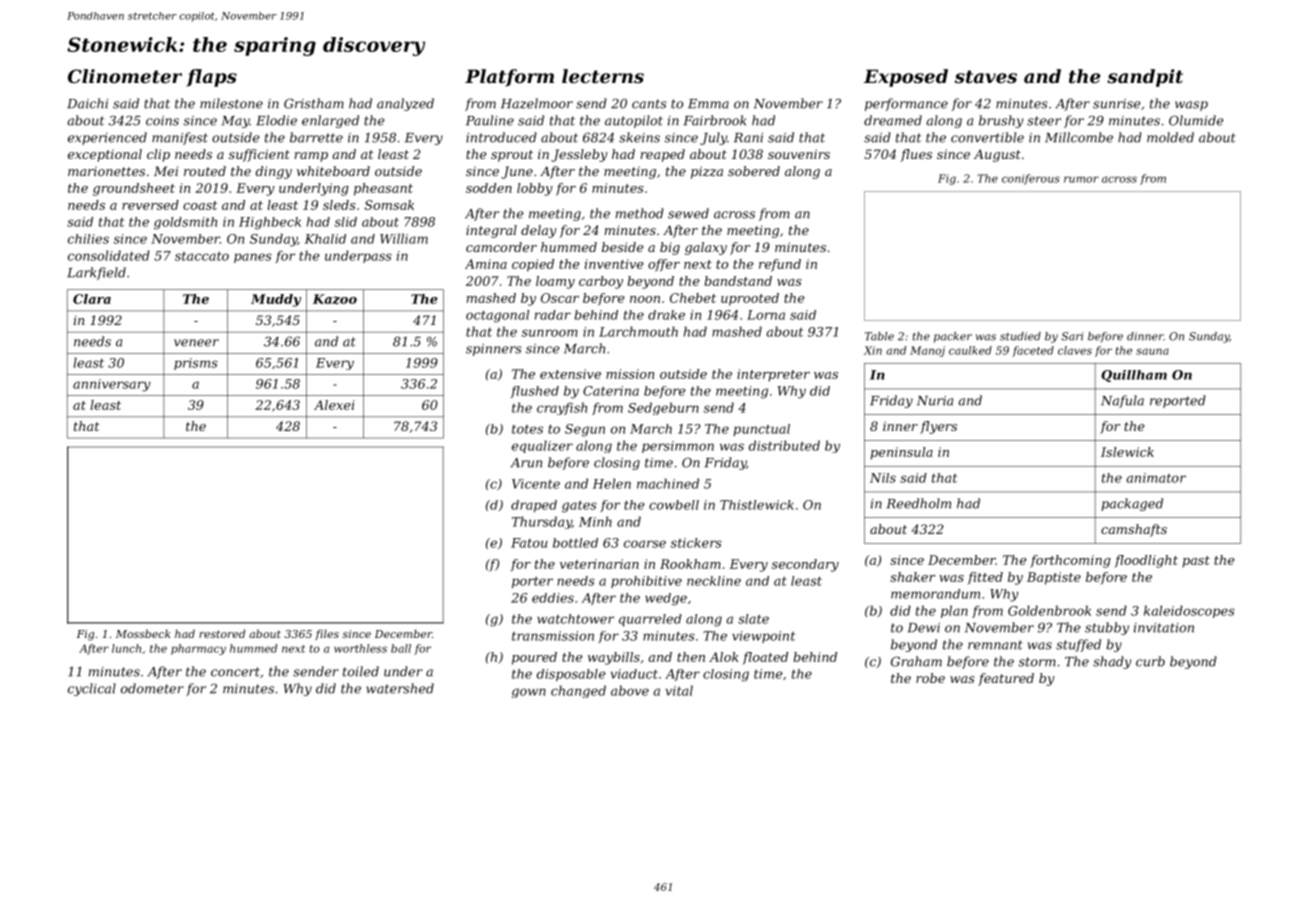  What do you see at coordinates (334, 405) in the document?
I see `Alexei` at bounding box center [334, 405].
